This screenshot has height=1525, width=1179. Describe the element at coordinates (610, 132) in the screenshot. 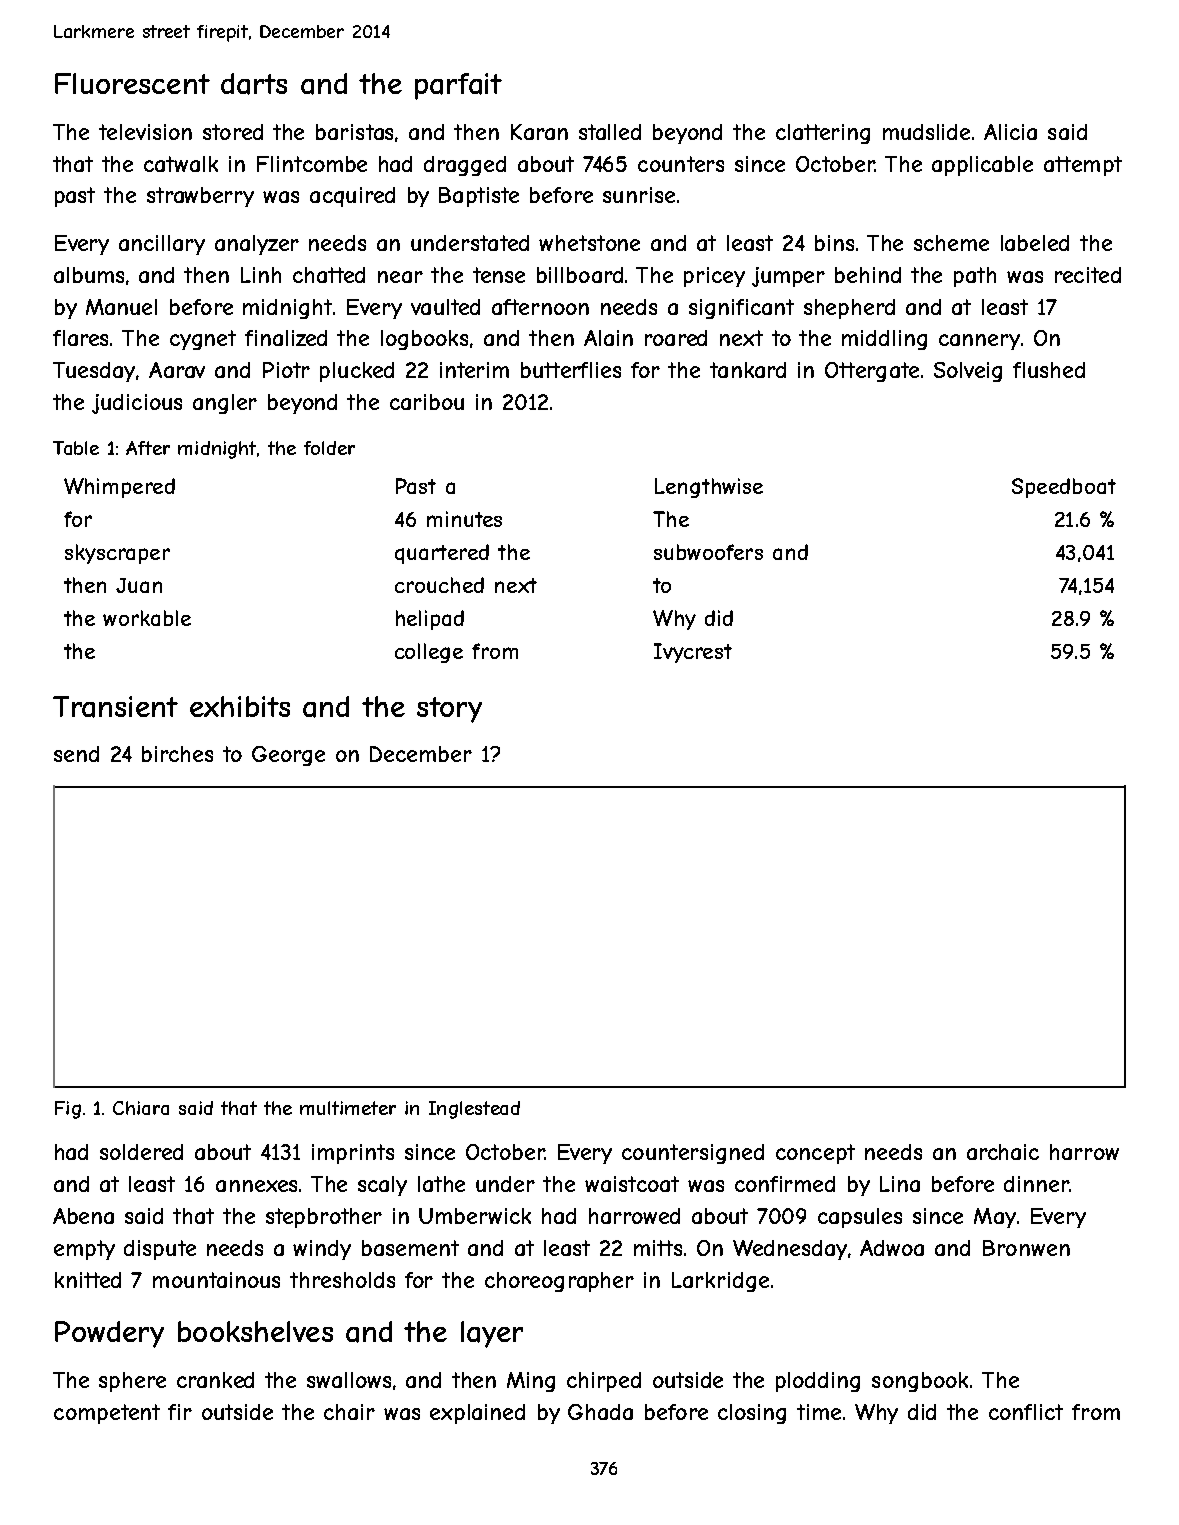

I see `stalled` at that location.
